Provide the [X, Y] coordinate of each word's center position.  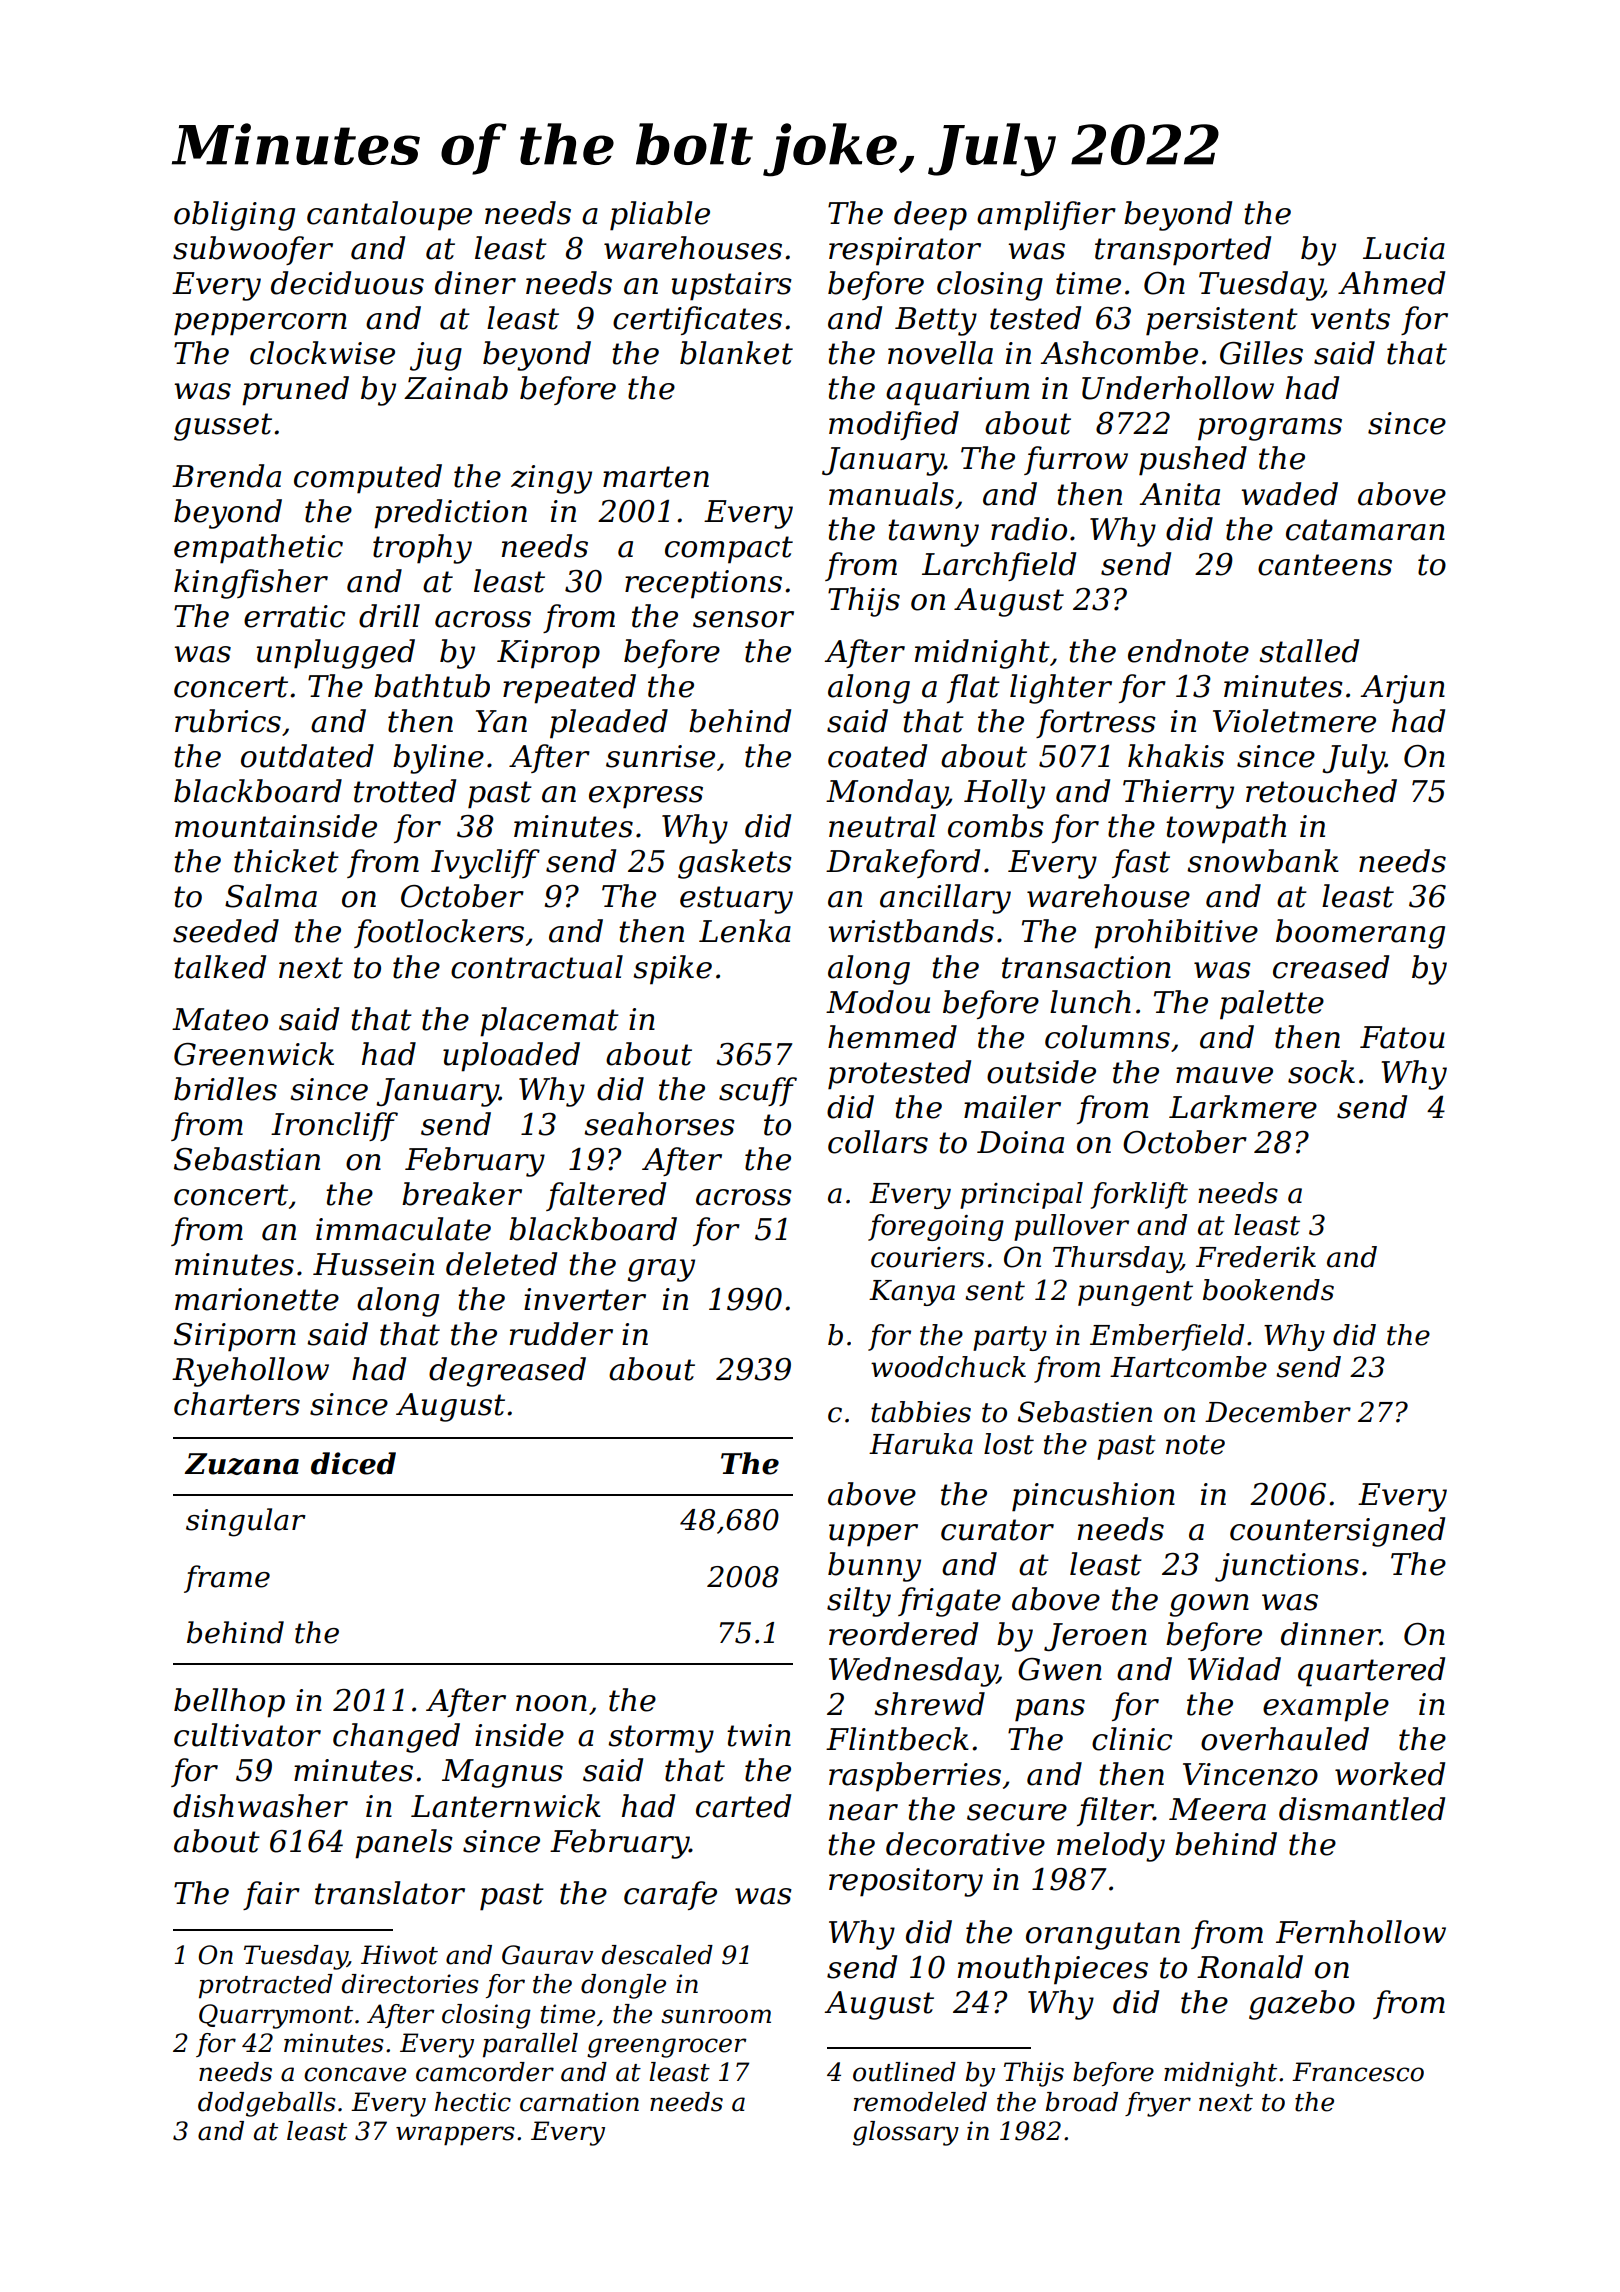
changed [396, 1738]
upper [873, 1535]
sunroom [716, 2016]
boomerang [1360, 934]
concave [355, 2074]
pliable [660, 216]
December [1278, 1412]
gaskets [735, 864]
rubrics [228, 721]
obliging [234, 216]
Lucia [1404, 248]
